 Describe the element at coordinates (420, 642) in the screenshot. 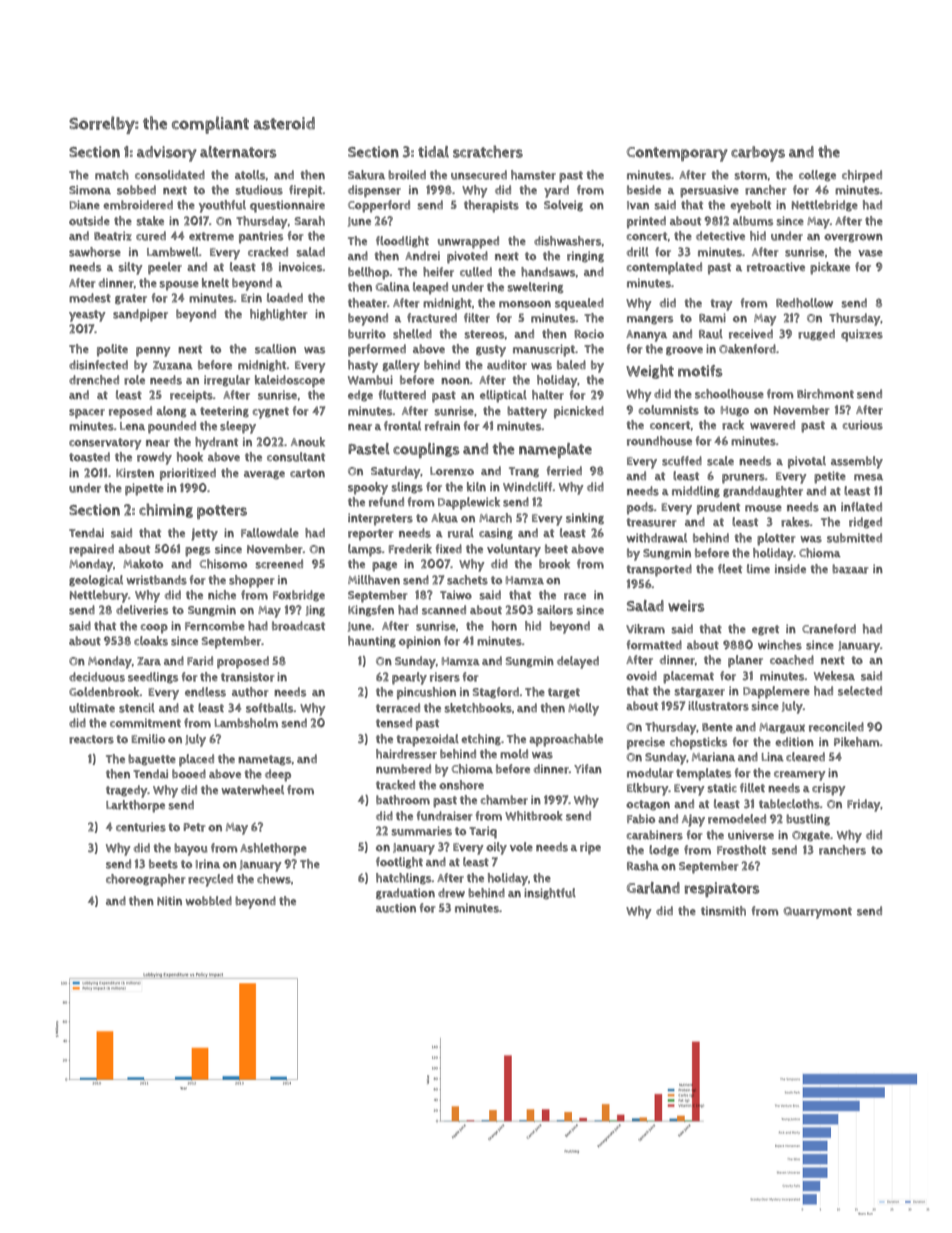

I see `opinion` at that location.
